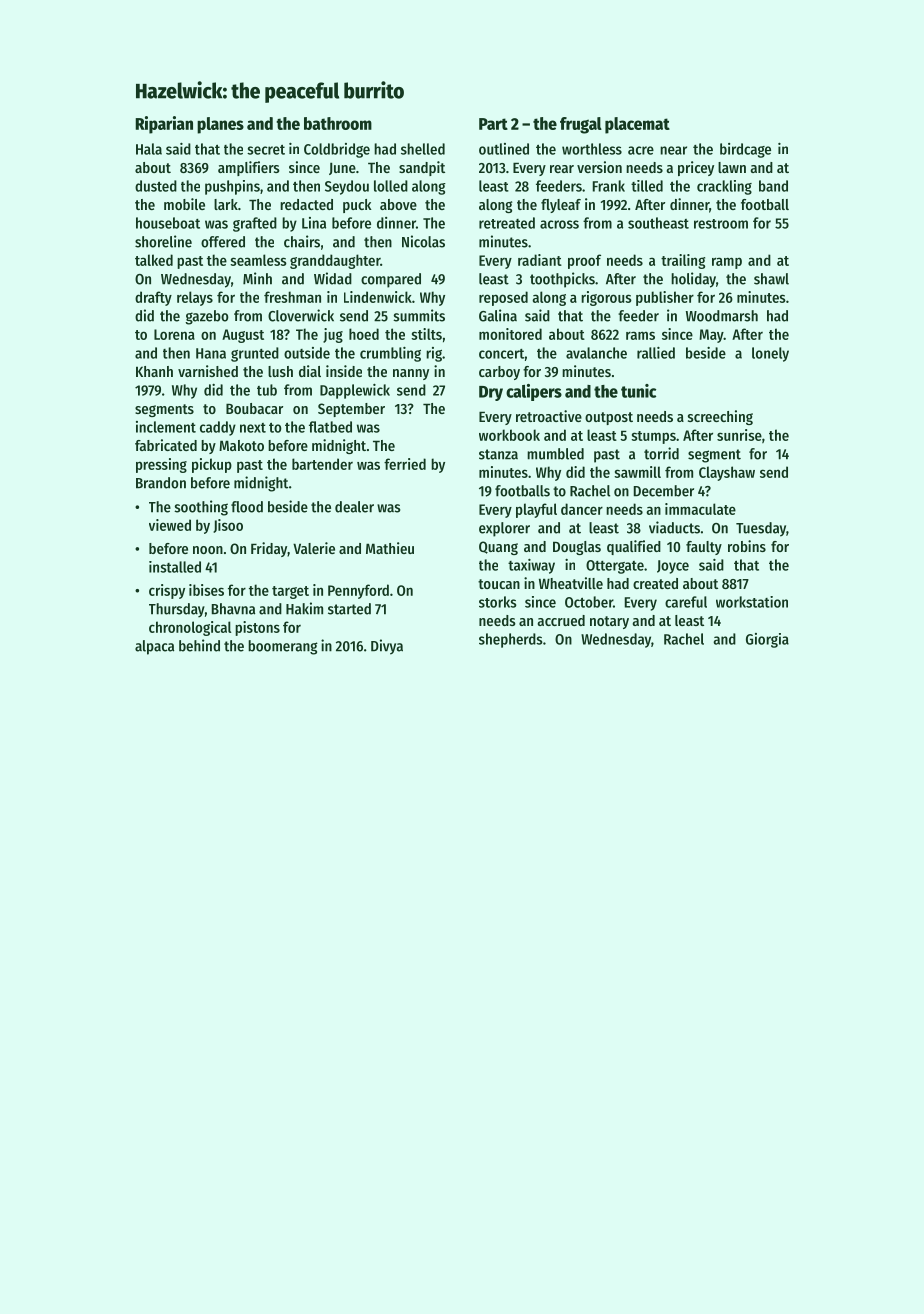 Image resolution: width=924 pixels, height=1314 pixels. Describe the element at coordinates (391, 280) in the screenshot. I see `compared` at that location.
